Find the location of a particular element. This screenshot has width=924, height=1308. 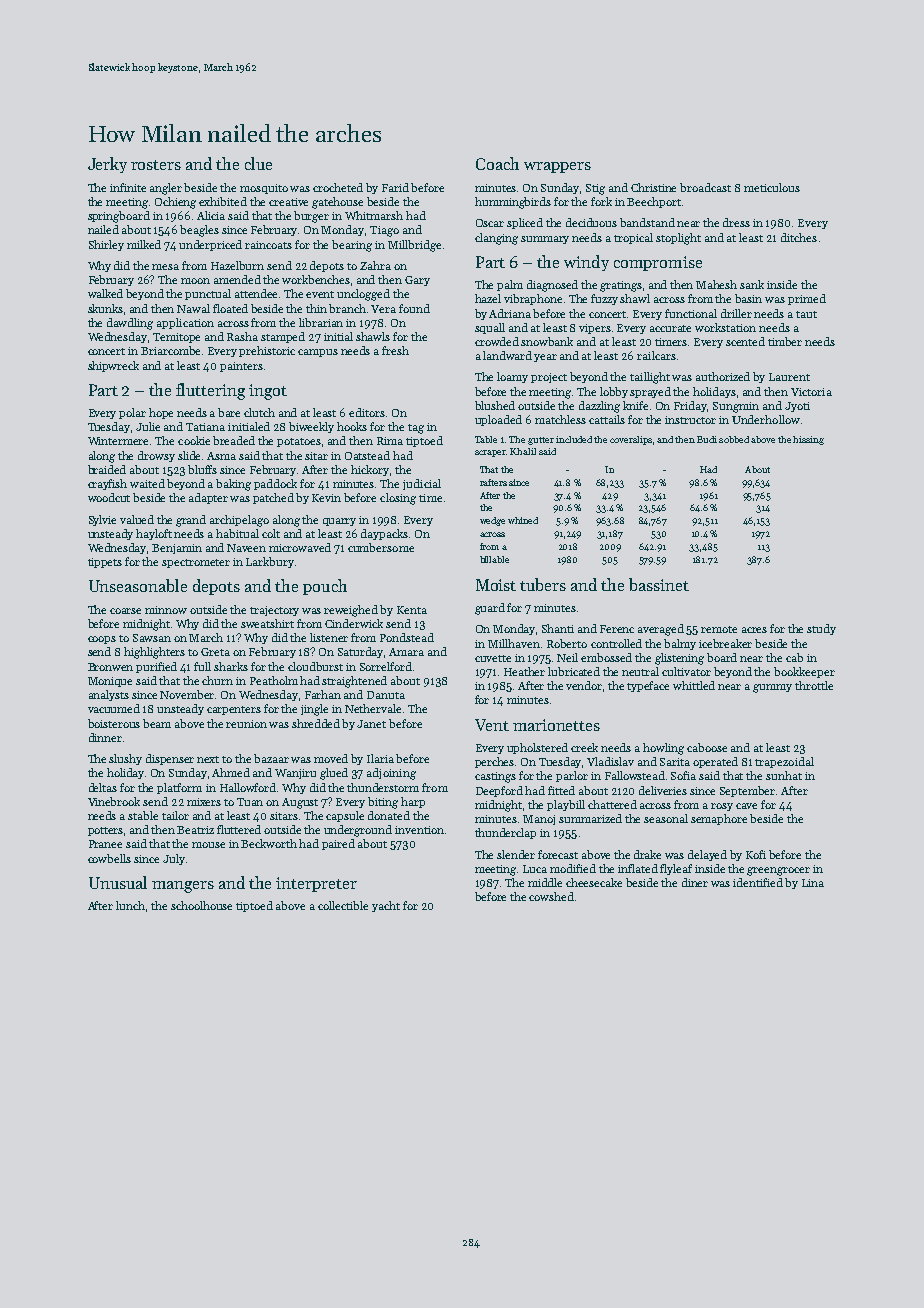

closing is located at coordinates (398, 499).
